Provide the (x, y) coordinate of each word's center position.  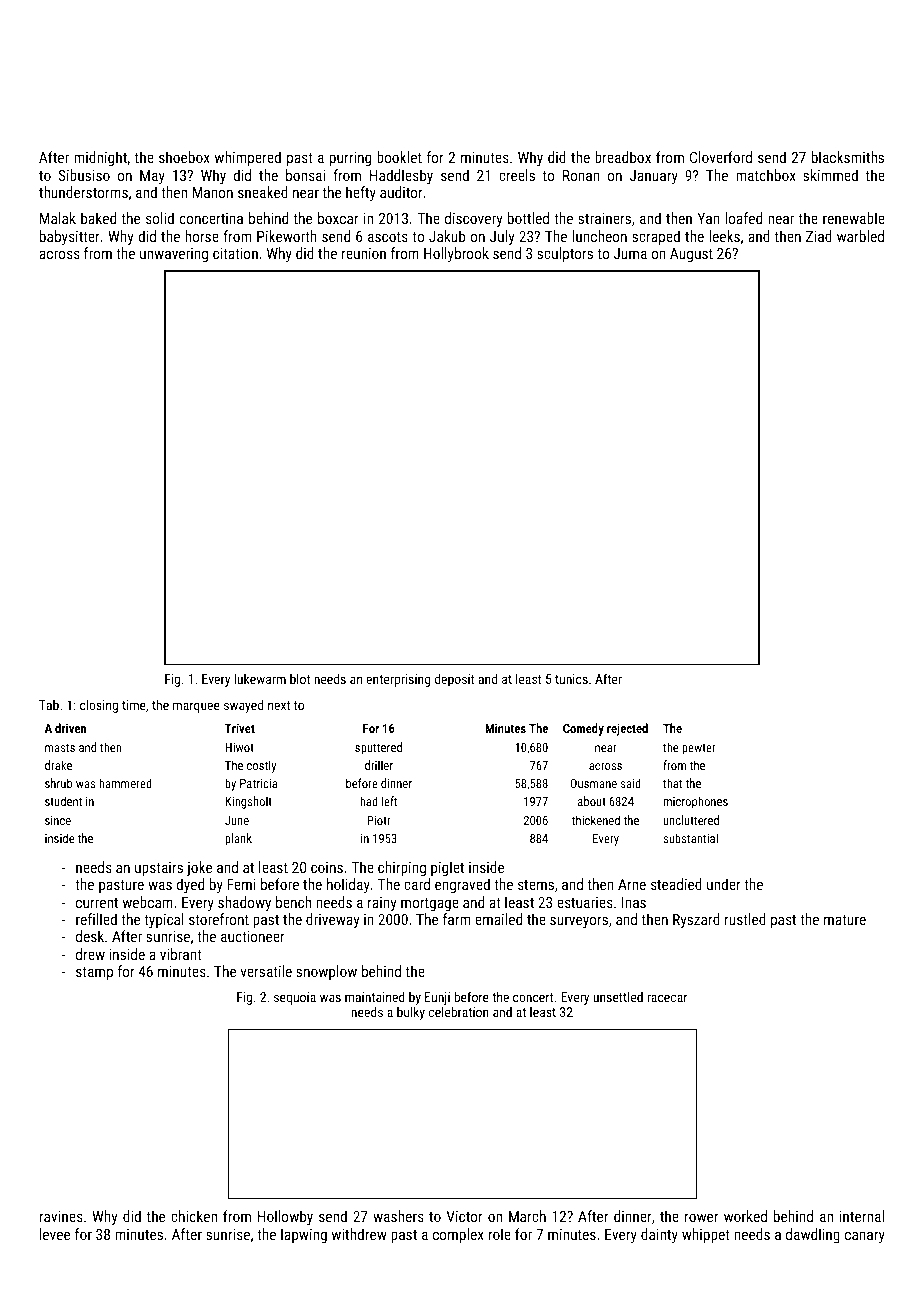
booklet (399, 157)
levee (55, 1234)
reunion (364, 253)
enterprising (398, 680)
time (134, 705)
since (58, 820)
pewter (699, 749)
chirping (402, 868)
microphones (696, 802)
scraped (656, 237)
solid (160, 218)
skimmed (830, 175)
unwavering (174, 255)
